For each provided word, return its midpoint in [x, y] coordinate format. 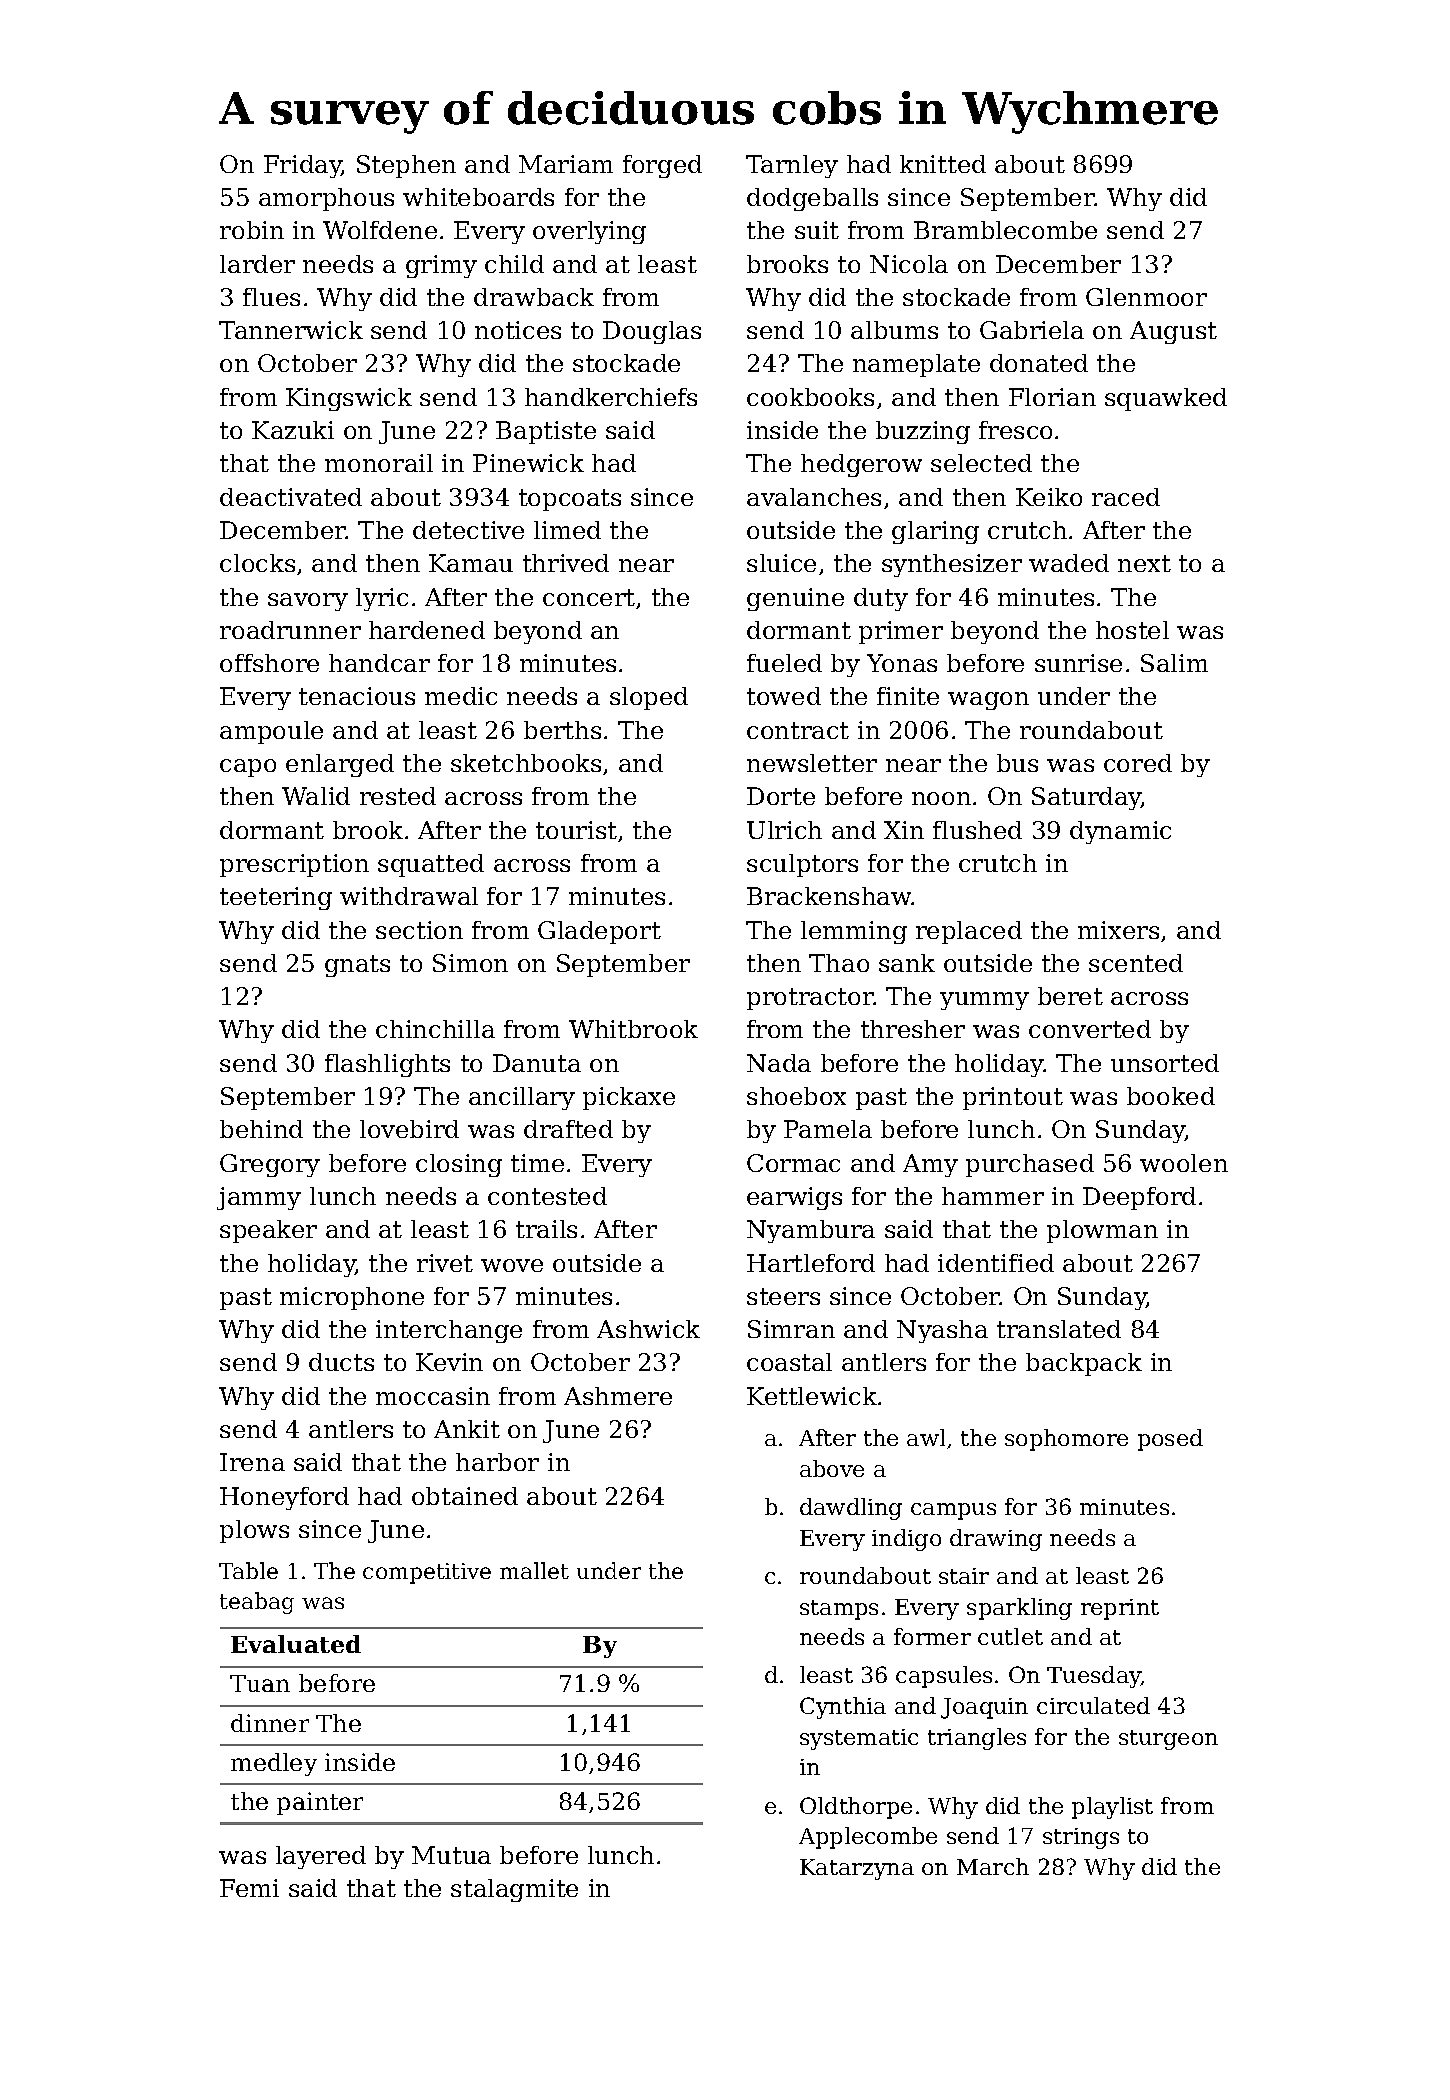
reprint [1120, 1609]
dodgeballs [812, 199]
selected [981, 463]
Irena [252, 1462]
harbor [497, 1462]
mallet [534, 1570]
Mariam [566, 164]
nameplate [916, 365]
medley [274, 1764]
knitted [943, 164]
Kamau [471, 563]
